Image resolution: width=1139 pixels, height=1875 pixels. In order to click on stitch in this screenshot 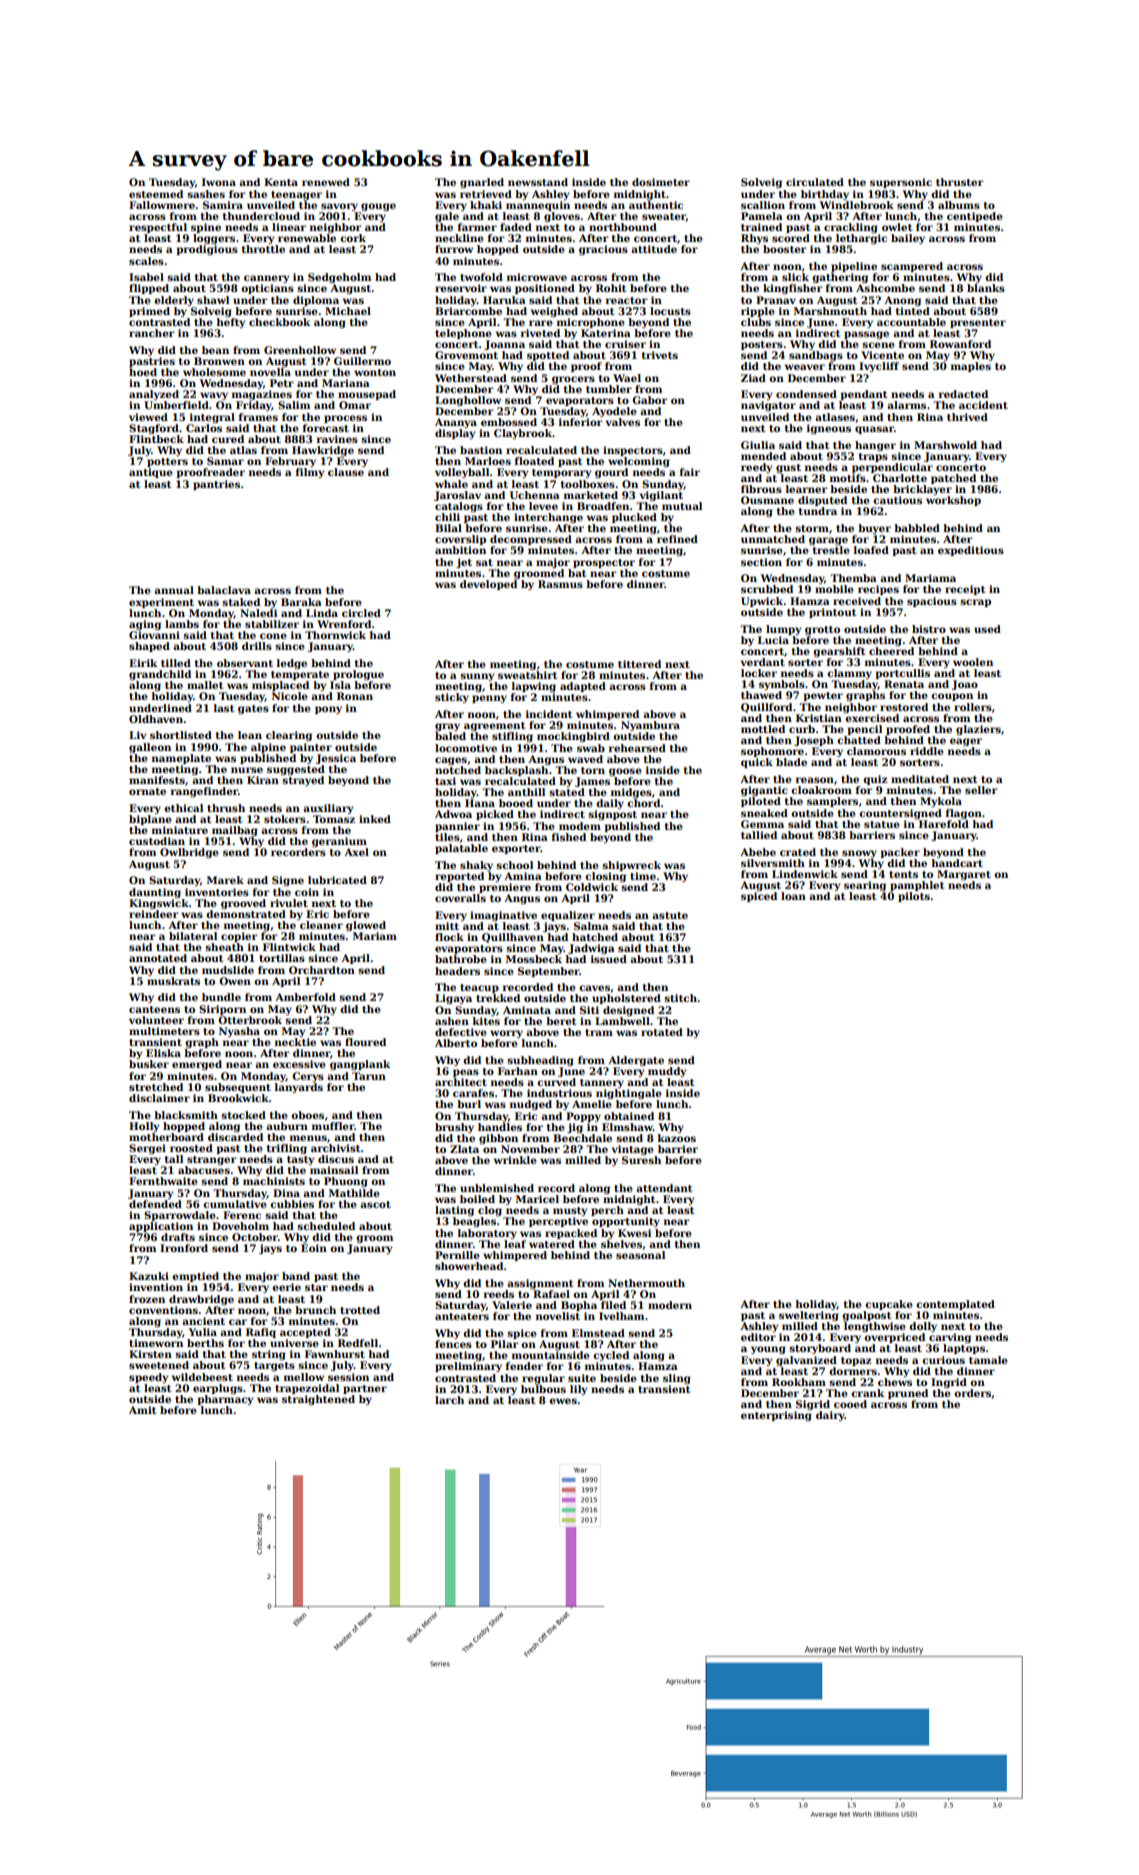, I will do `click(680, 998)`.
